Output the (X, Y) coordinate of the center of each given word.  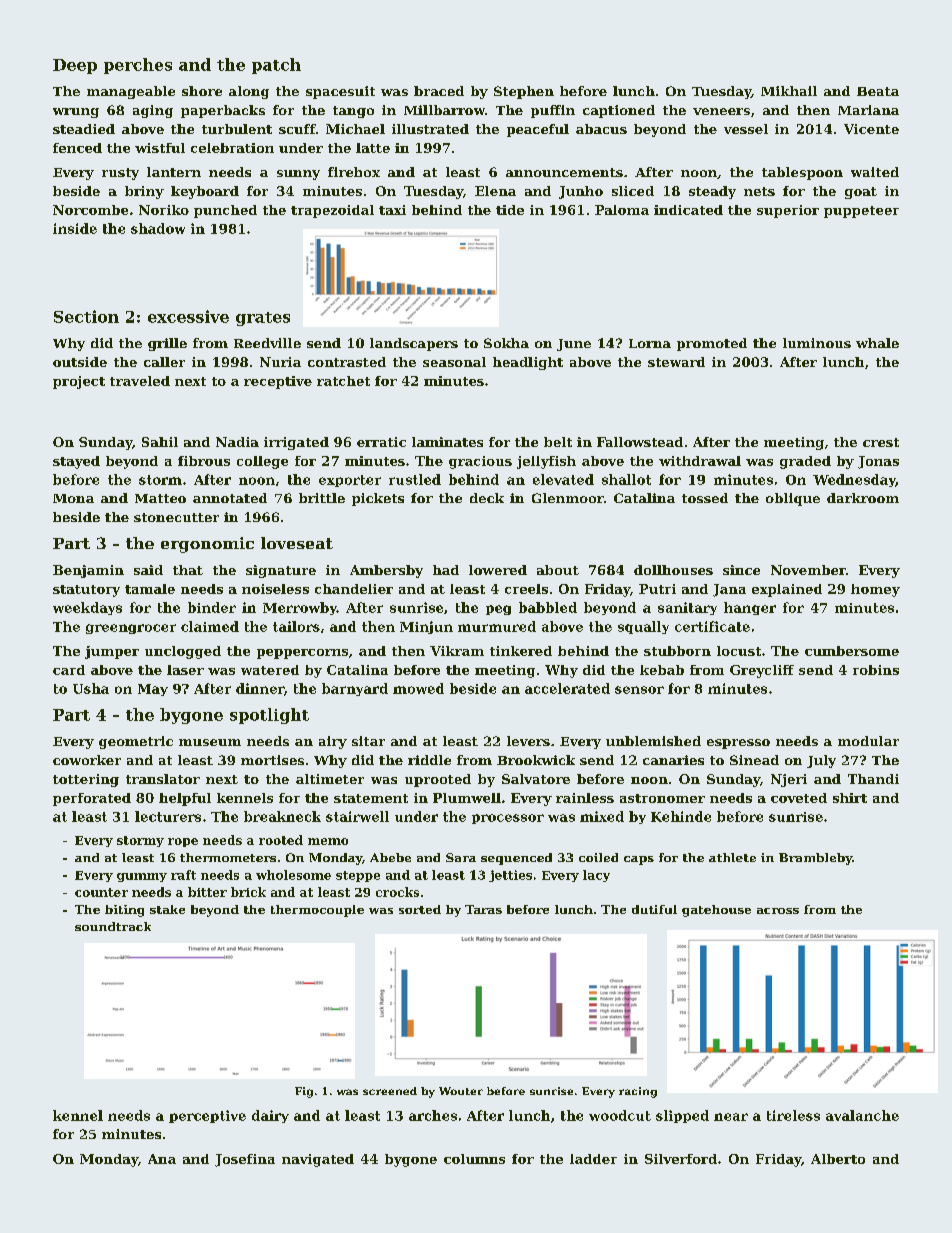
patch (276, 66)
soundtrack (113, 926)
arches (433, 1115)
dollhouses (673, 570)
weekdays (87, 608)
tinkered (521, 651)
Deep (75, 66)
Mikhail (789, 91)
